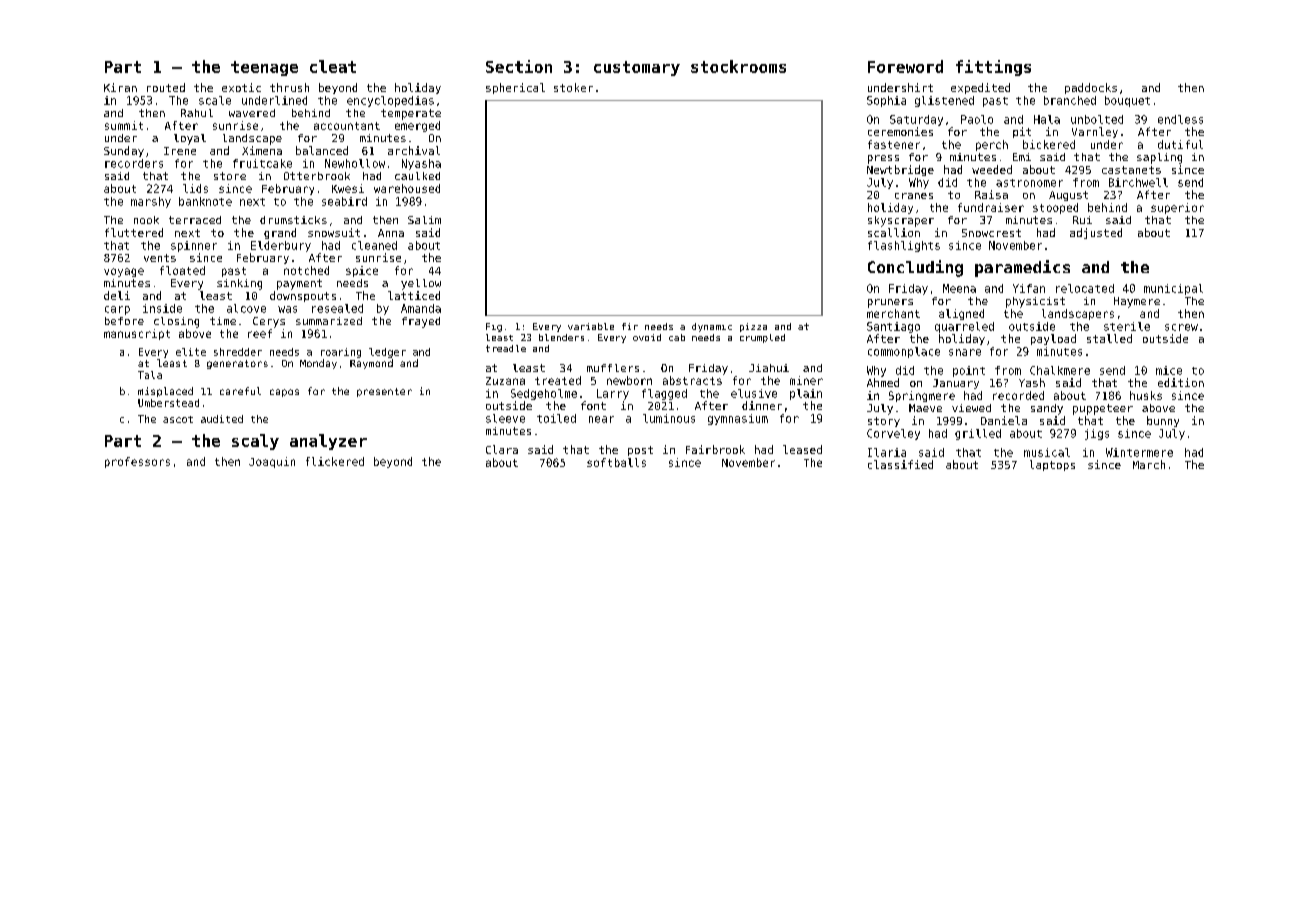 This screenshot has height=924, width=1308. Describe the element at coordinates (255, 442) in the screenshot. I see `scaly` at that location.
